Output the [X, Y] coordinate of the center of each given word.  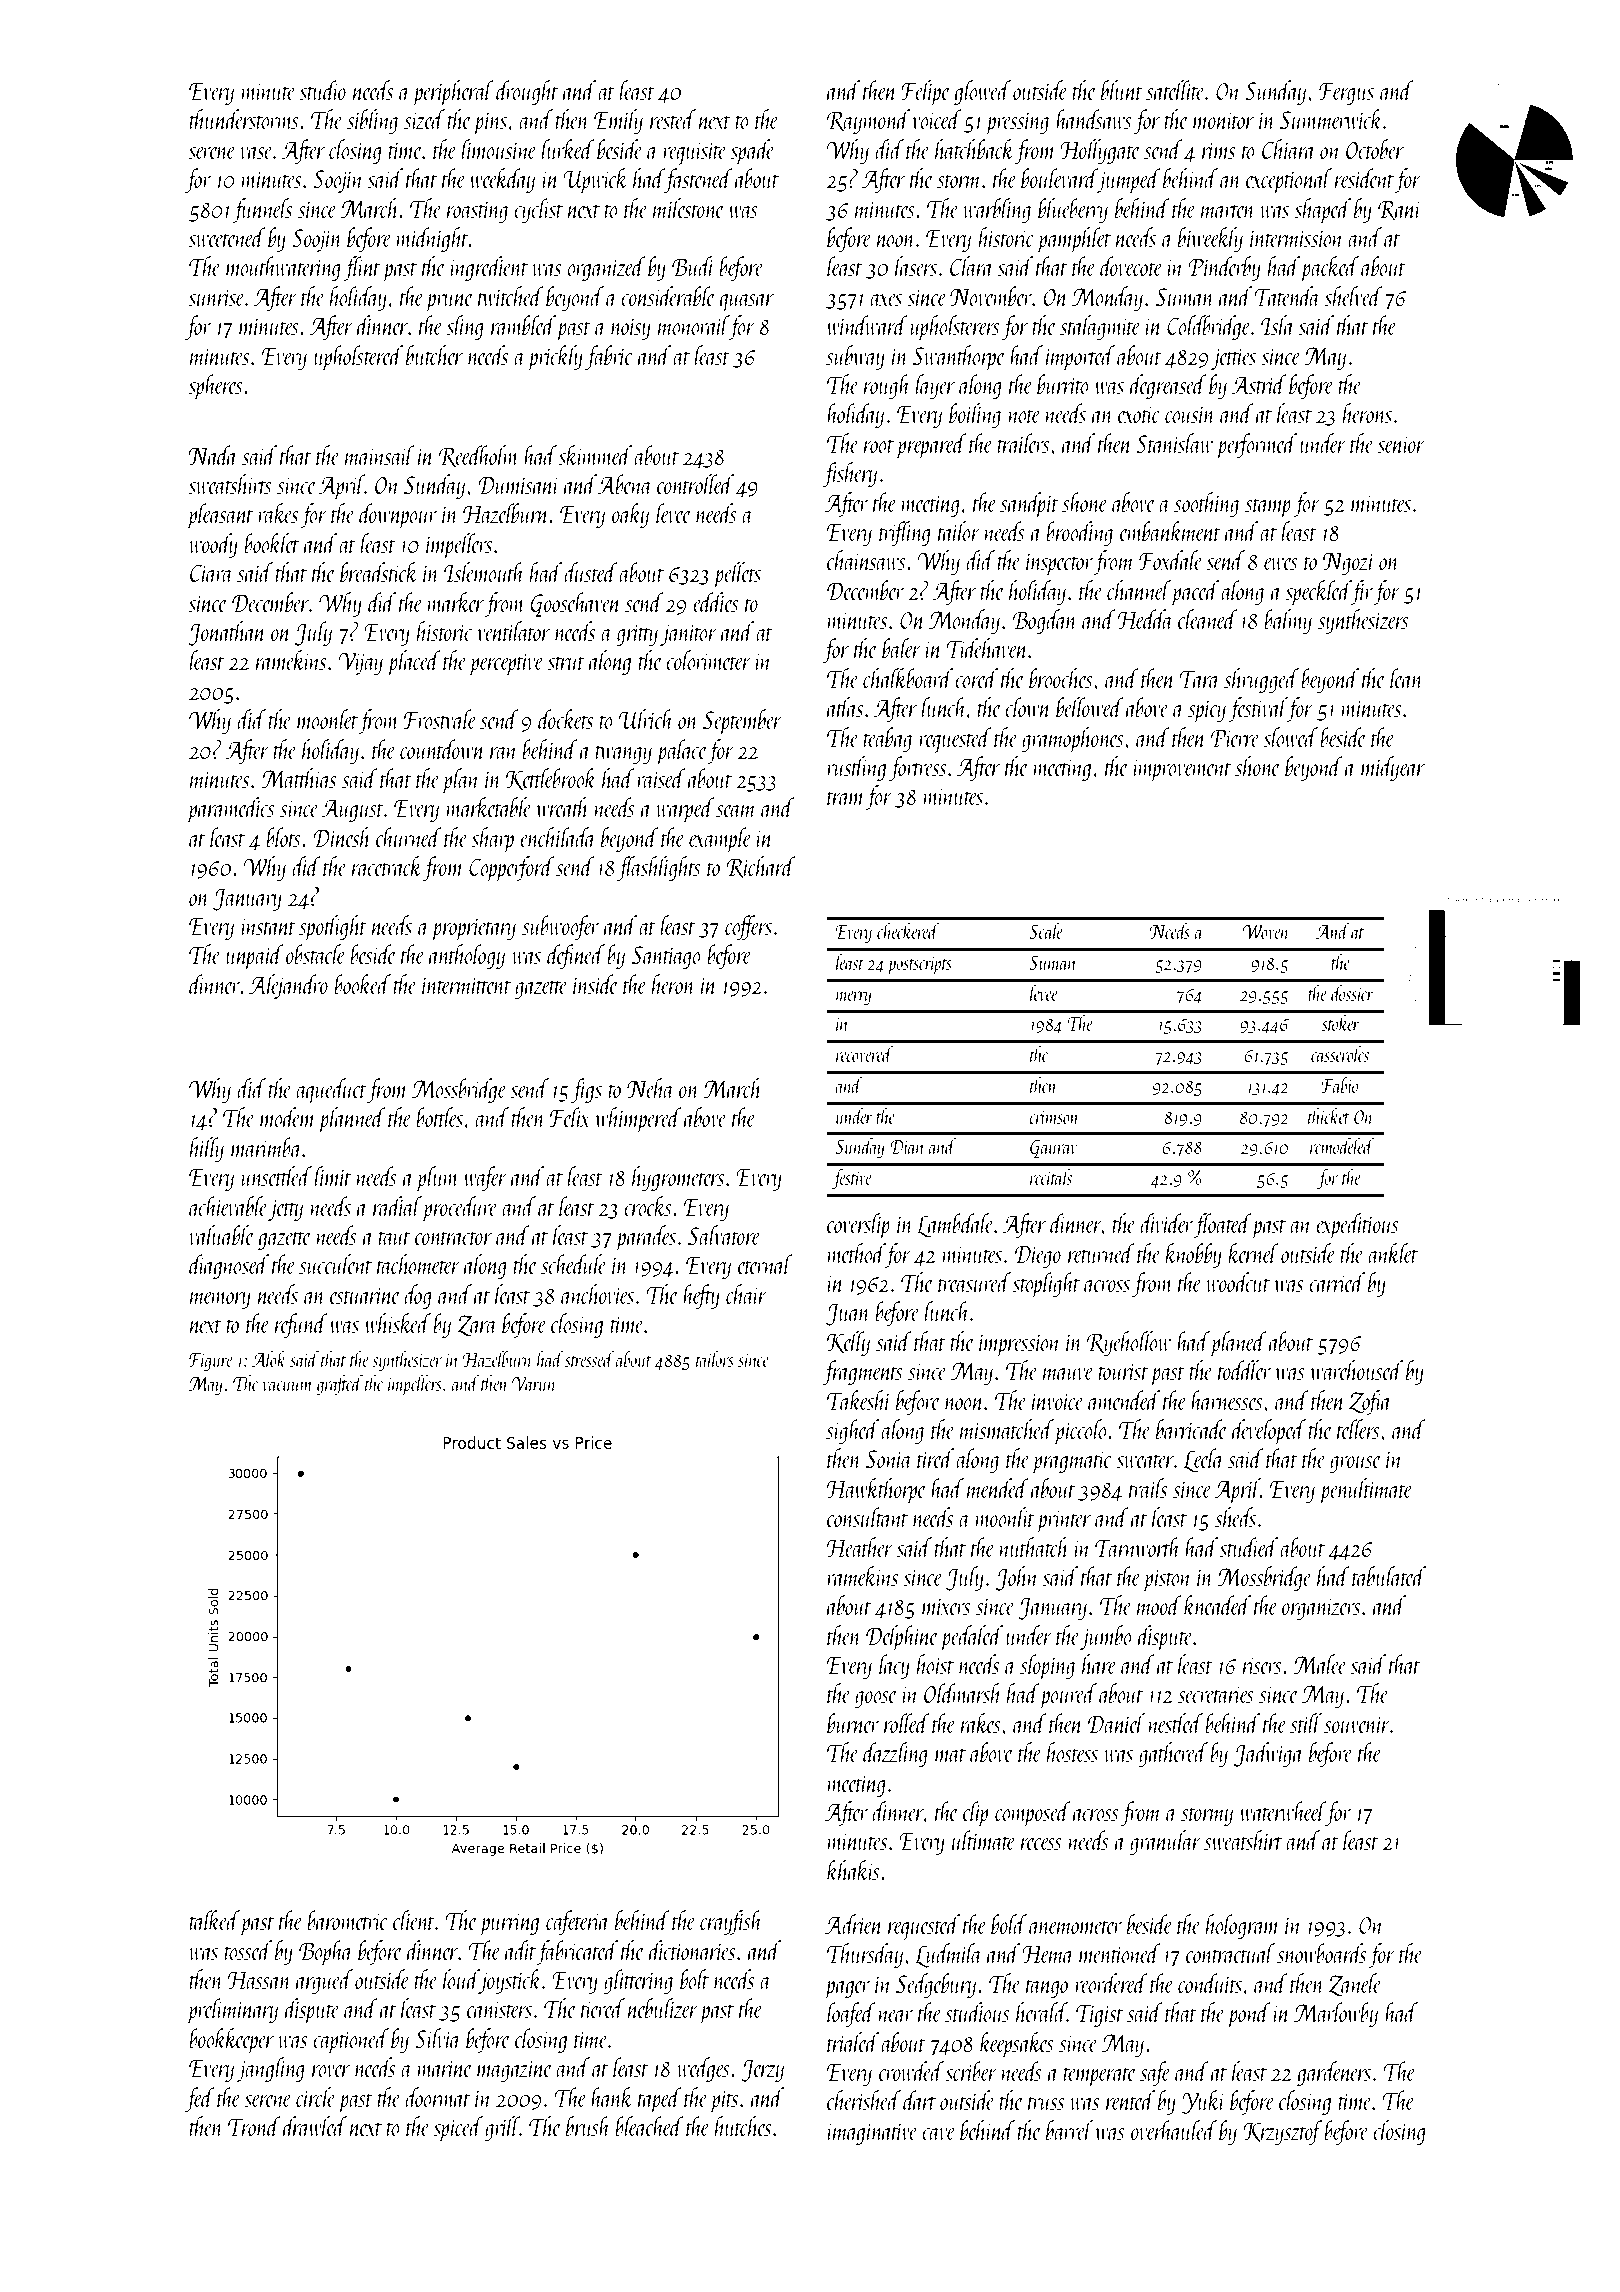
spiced [458, 2129]
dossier [1352, 993]
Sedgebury [936, 1985]
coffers [748, 927]
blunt [1122, 90]
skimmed [595, 455]
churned [409, 837]
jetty [285, 1210]
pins [490, 123]
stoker [1341, 1023]
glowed [982, 92]
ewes [1281, 564]
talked [214, 1920]
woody [213, 545]
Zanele [1355, 1985]
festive [852, 1179]
